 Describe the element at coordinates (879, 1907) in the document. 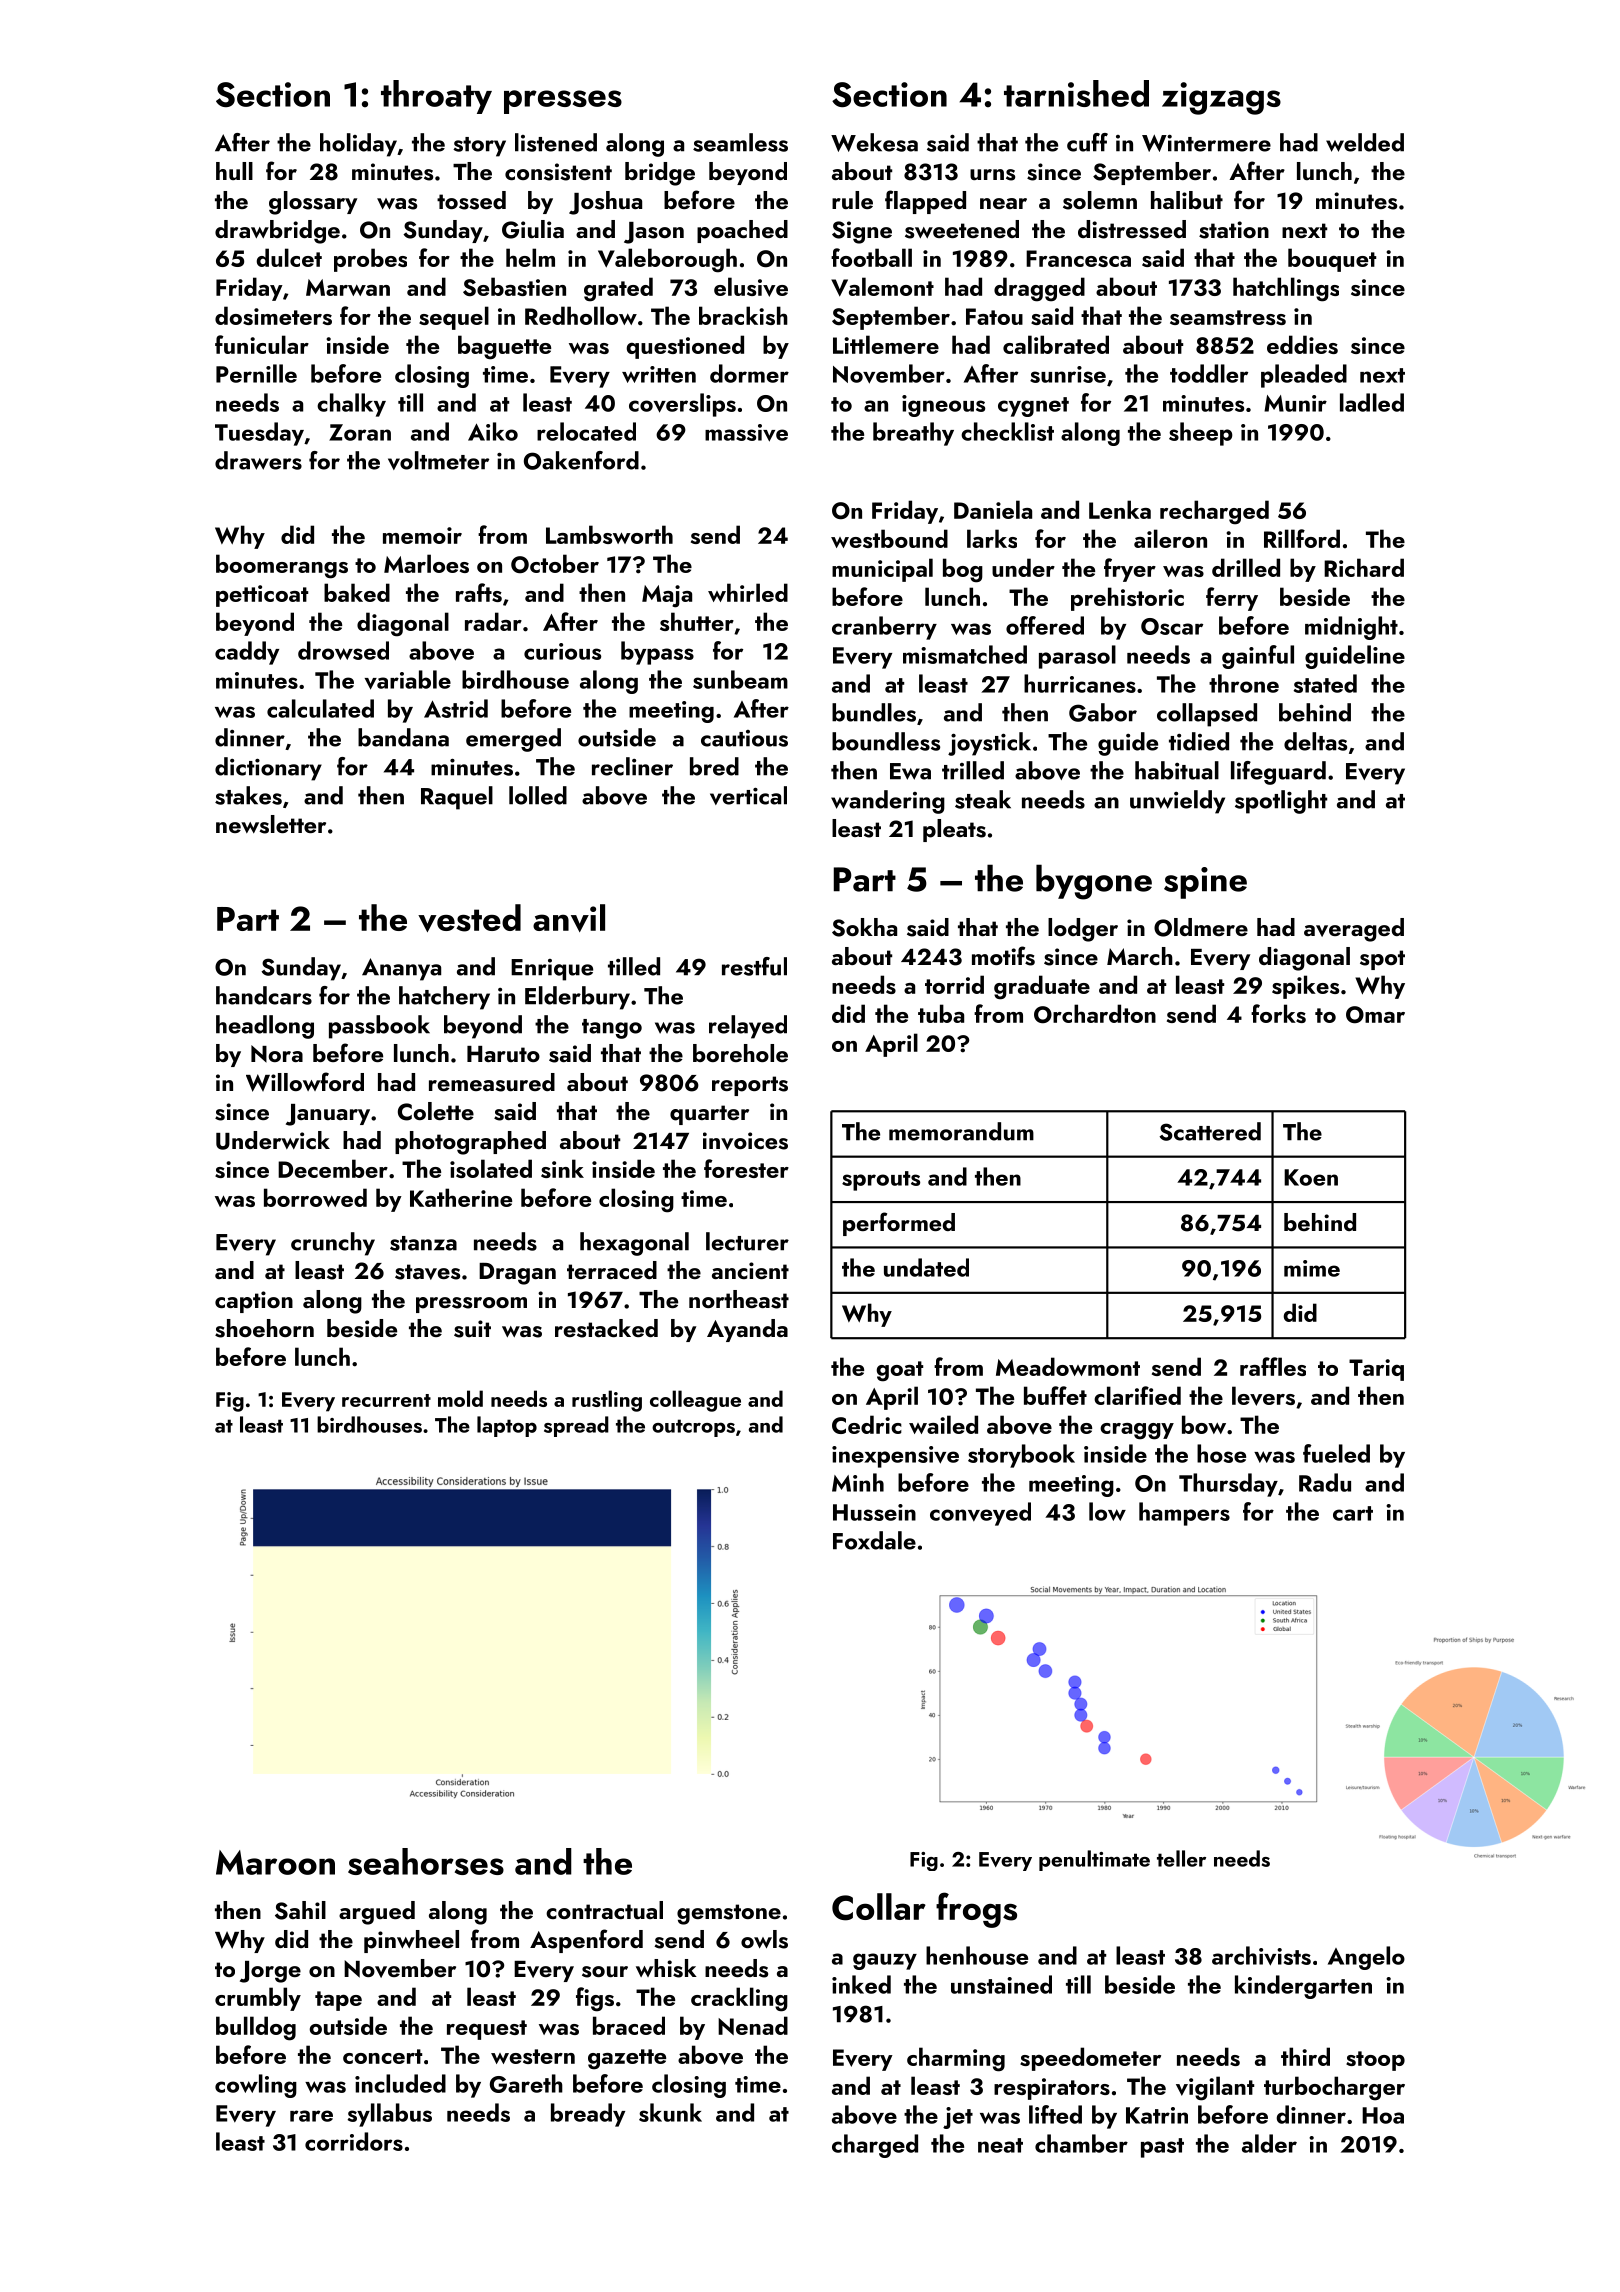

I see `Collar` at that location.
